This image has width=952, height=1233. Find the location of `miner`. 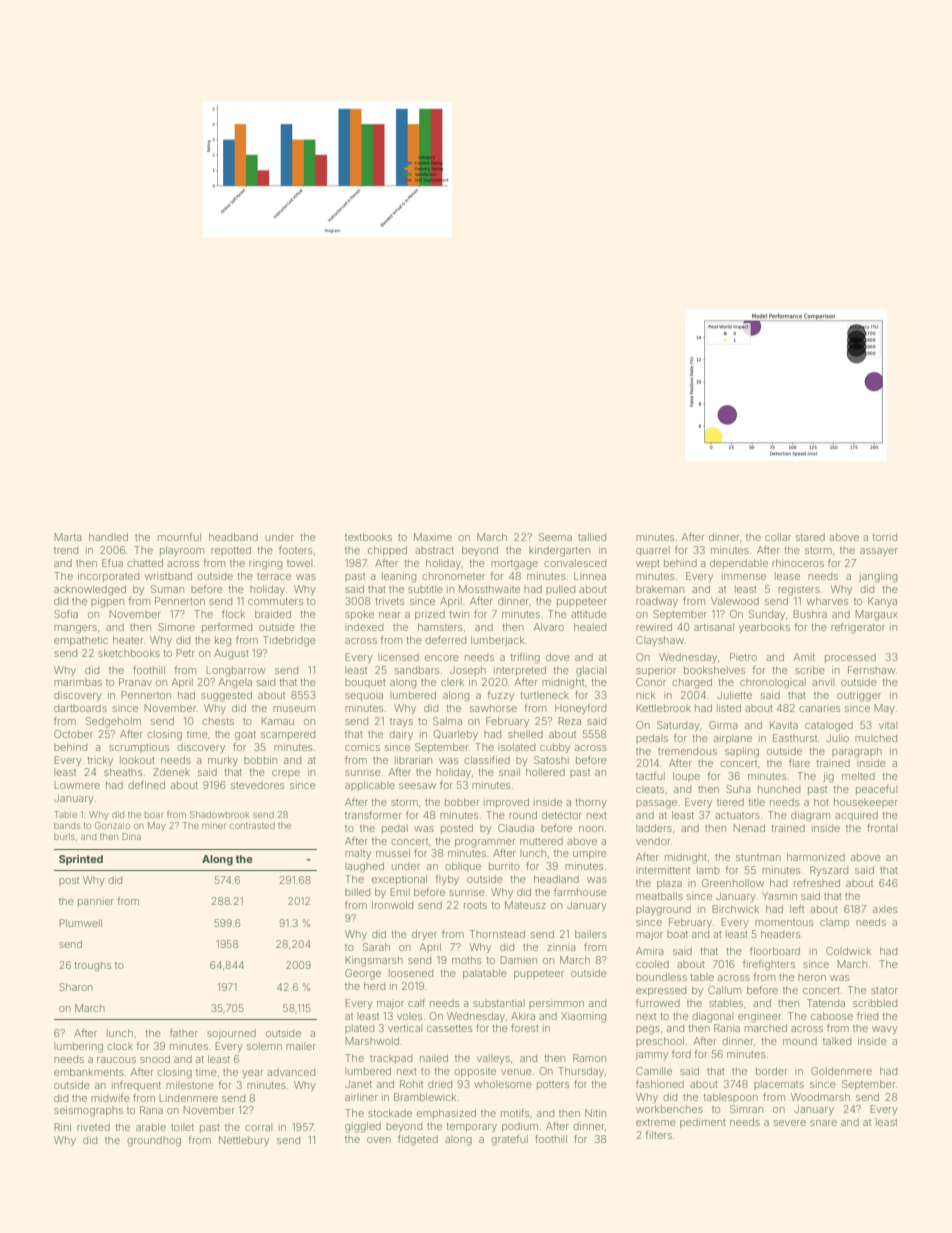

miner is located at coordinates (214, 826).
